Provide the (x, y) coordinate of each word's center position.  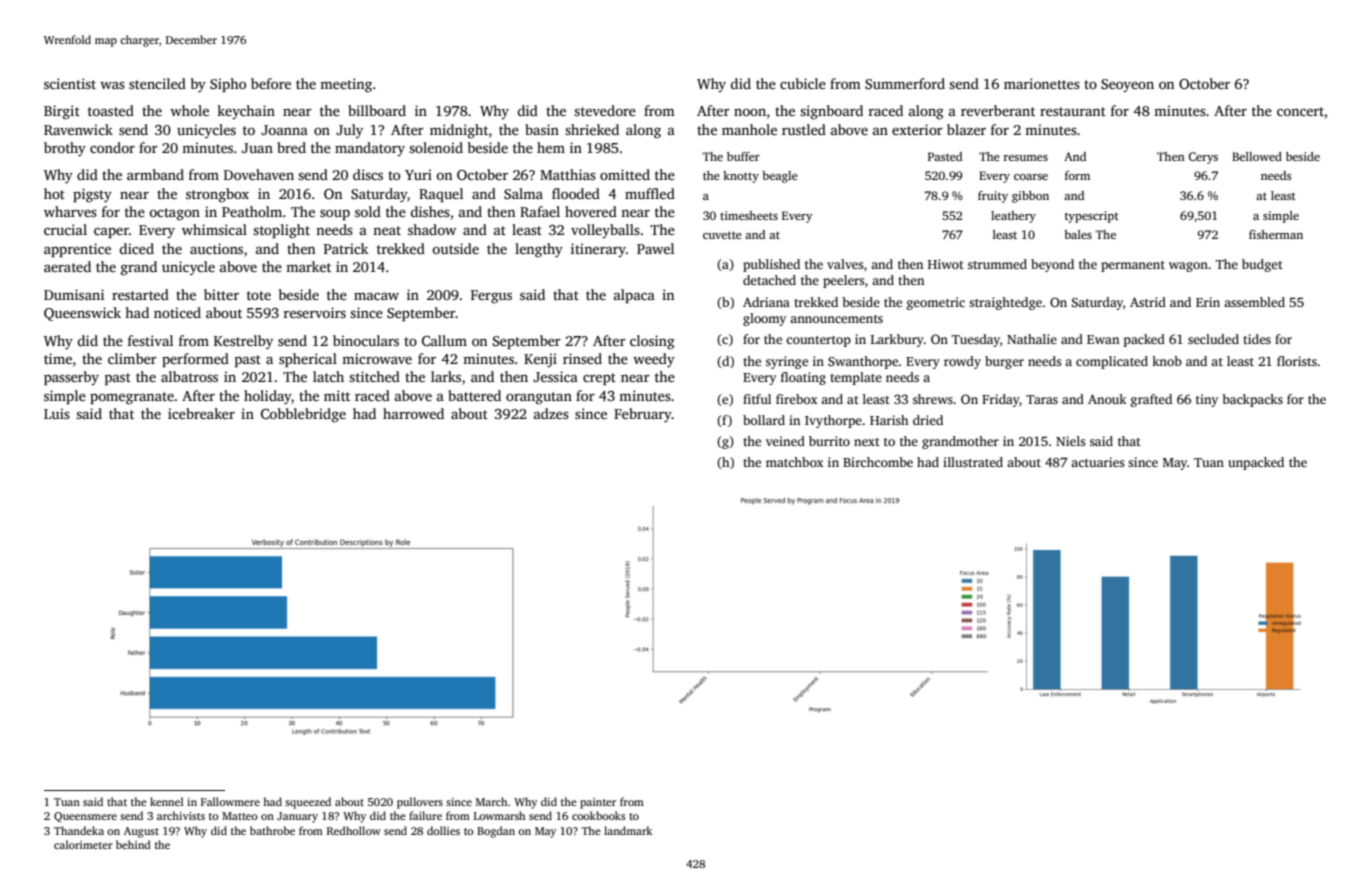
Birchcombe (878, 462)
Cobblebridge (303, 415)
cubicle (803, 83)
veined (785, 441)
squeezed (308, 803)
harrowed (413, 413)
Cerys (1203, 158)
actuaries (1097, 462)
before (271, 83)
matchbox (794, 462)
